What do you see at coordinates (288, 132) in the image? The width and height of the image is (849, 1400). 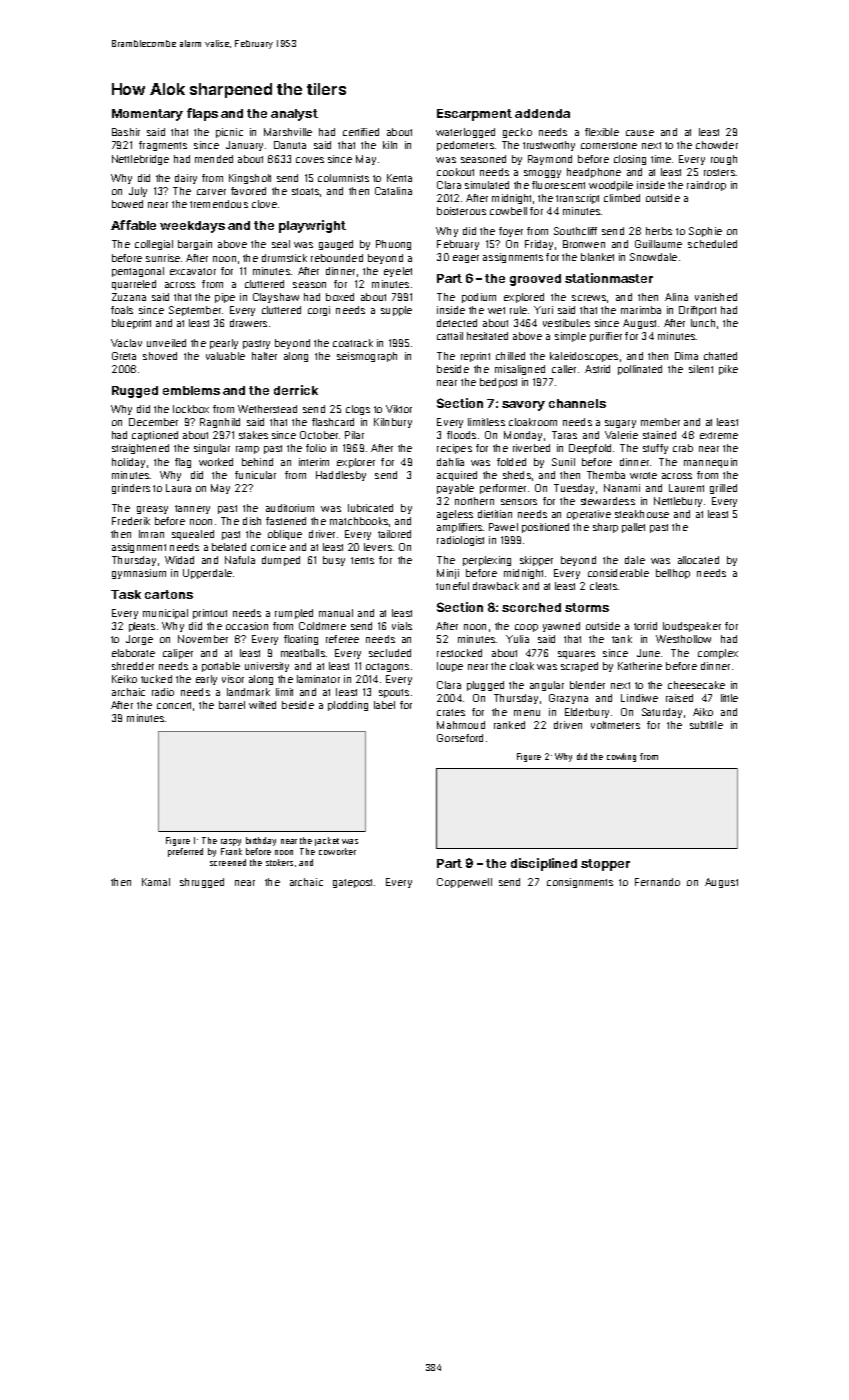 I see `Marshville` at bounding box center [288, 132].
